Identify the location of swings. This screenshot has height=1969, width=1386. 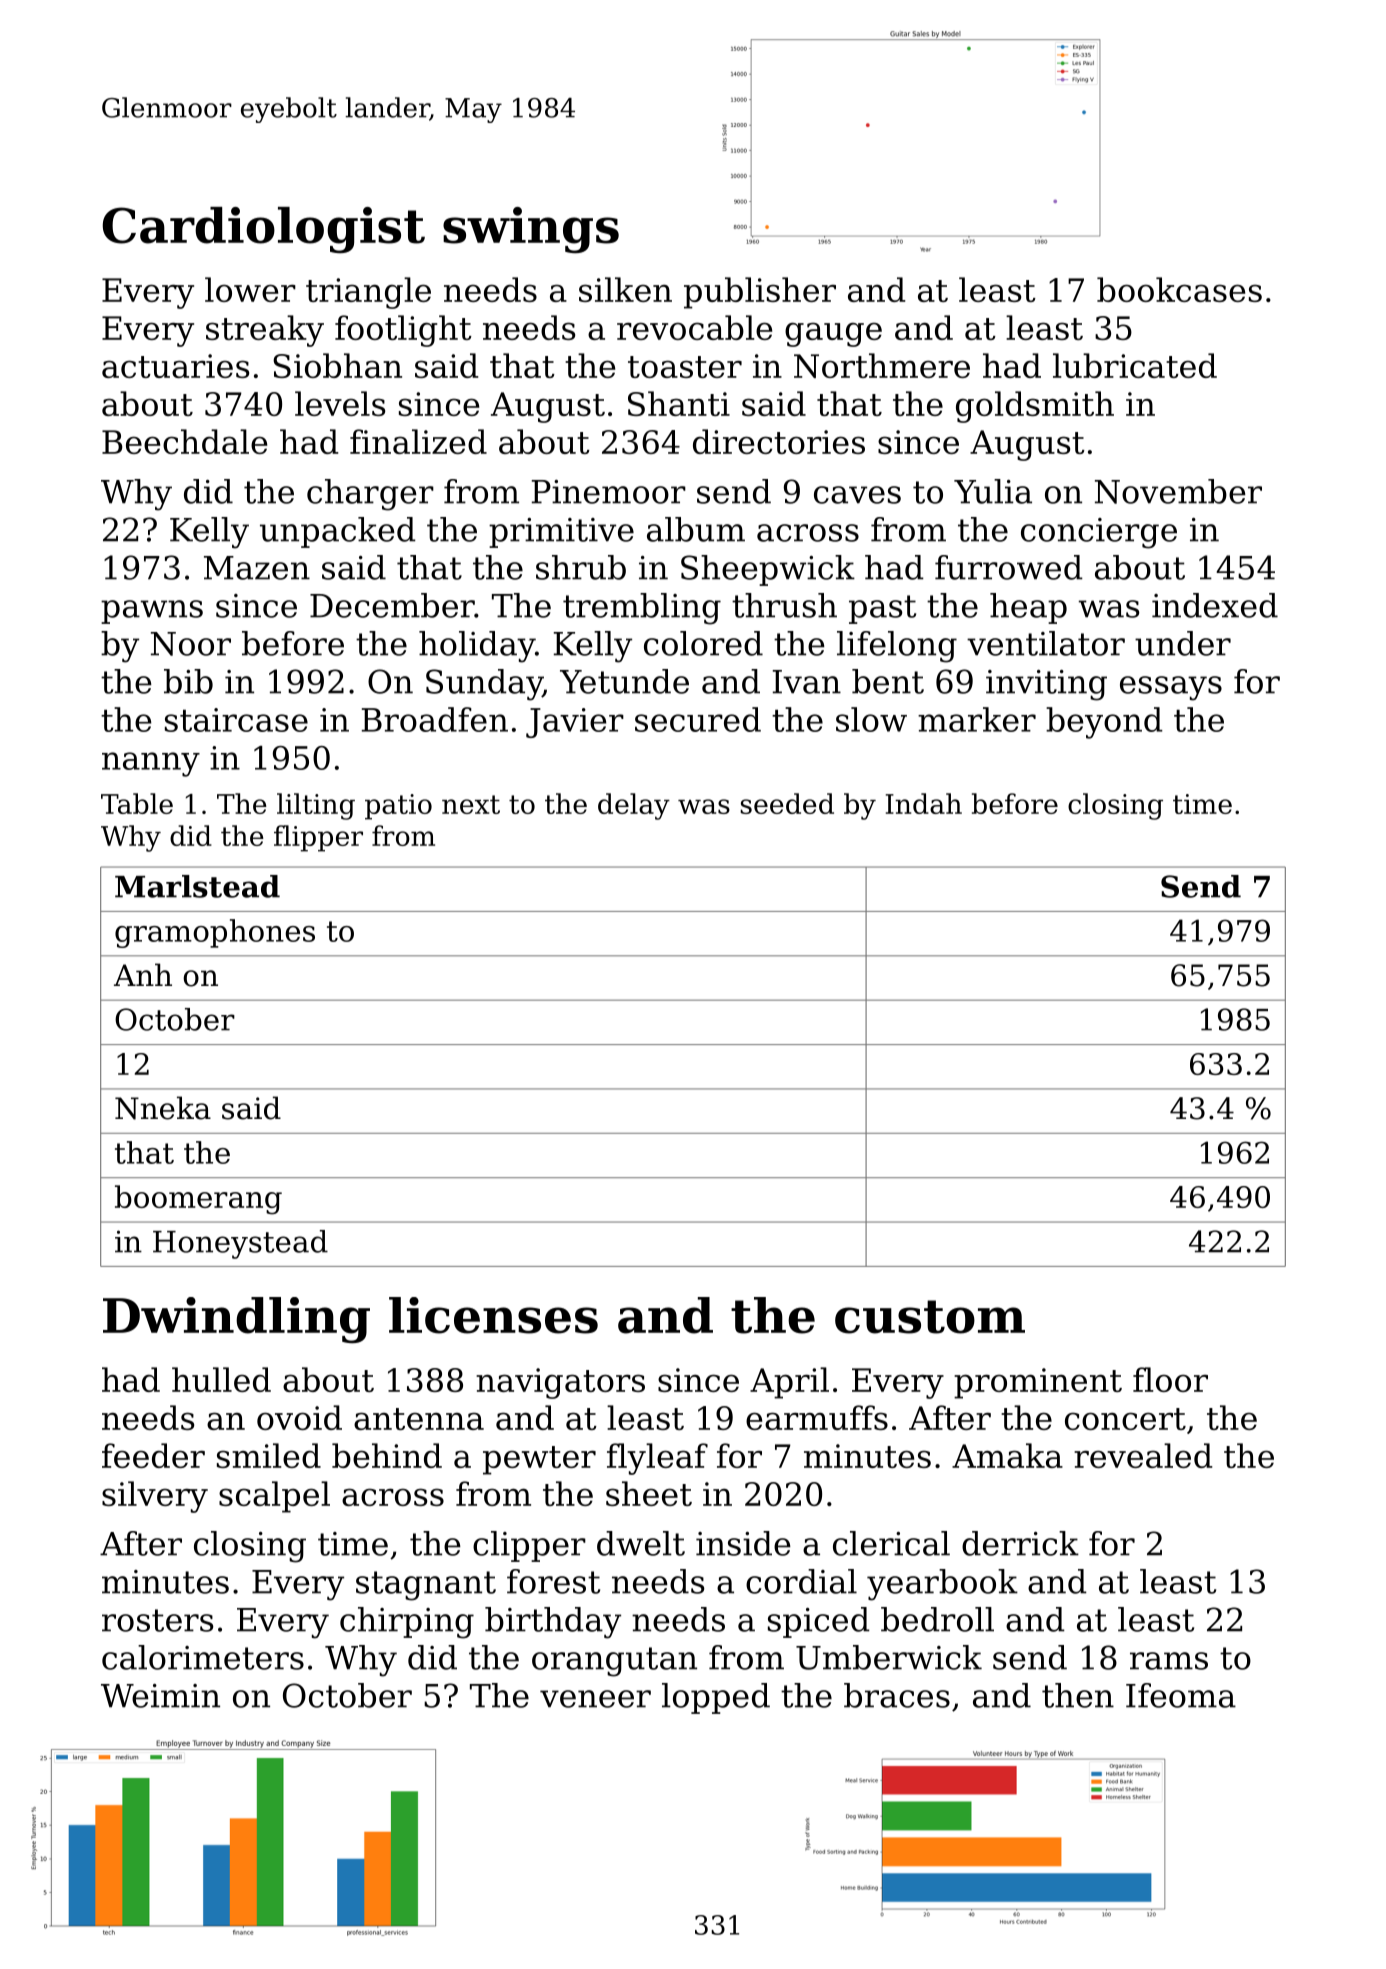
(531, 230).
